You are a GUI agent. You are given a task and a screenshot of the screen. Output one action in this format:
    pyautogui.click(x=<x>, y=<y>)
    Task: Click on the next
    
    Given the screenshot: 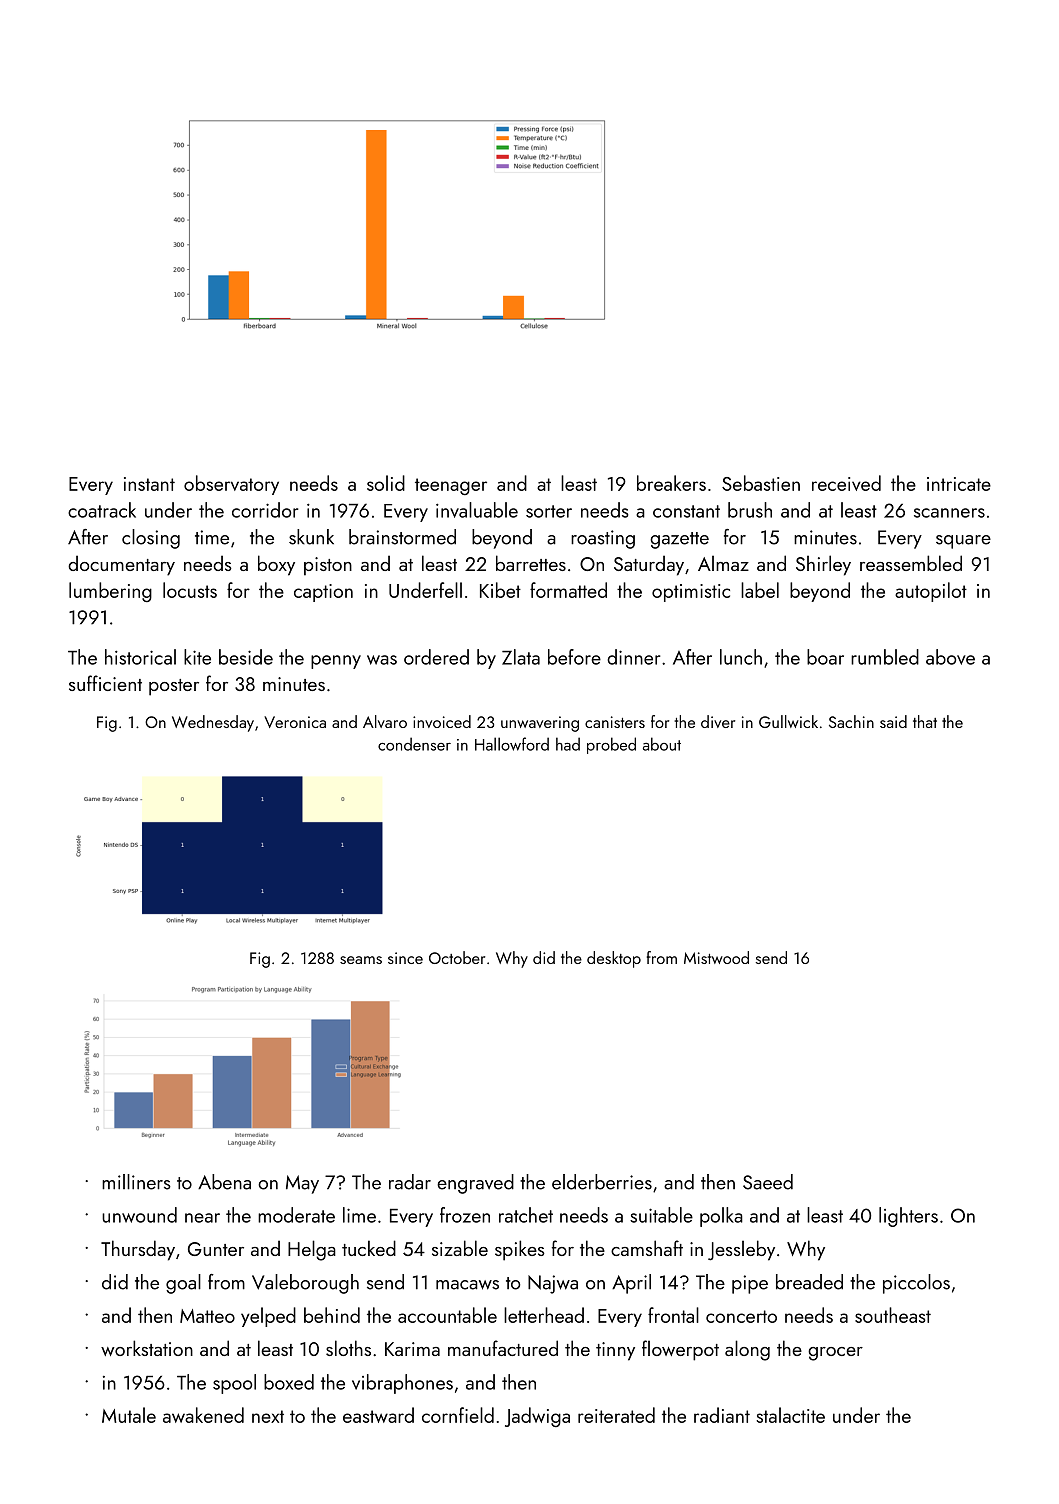 What is the action you would take?
    pyautogui.click(x=268, y=1416)
